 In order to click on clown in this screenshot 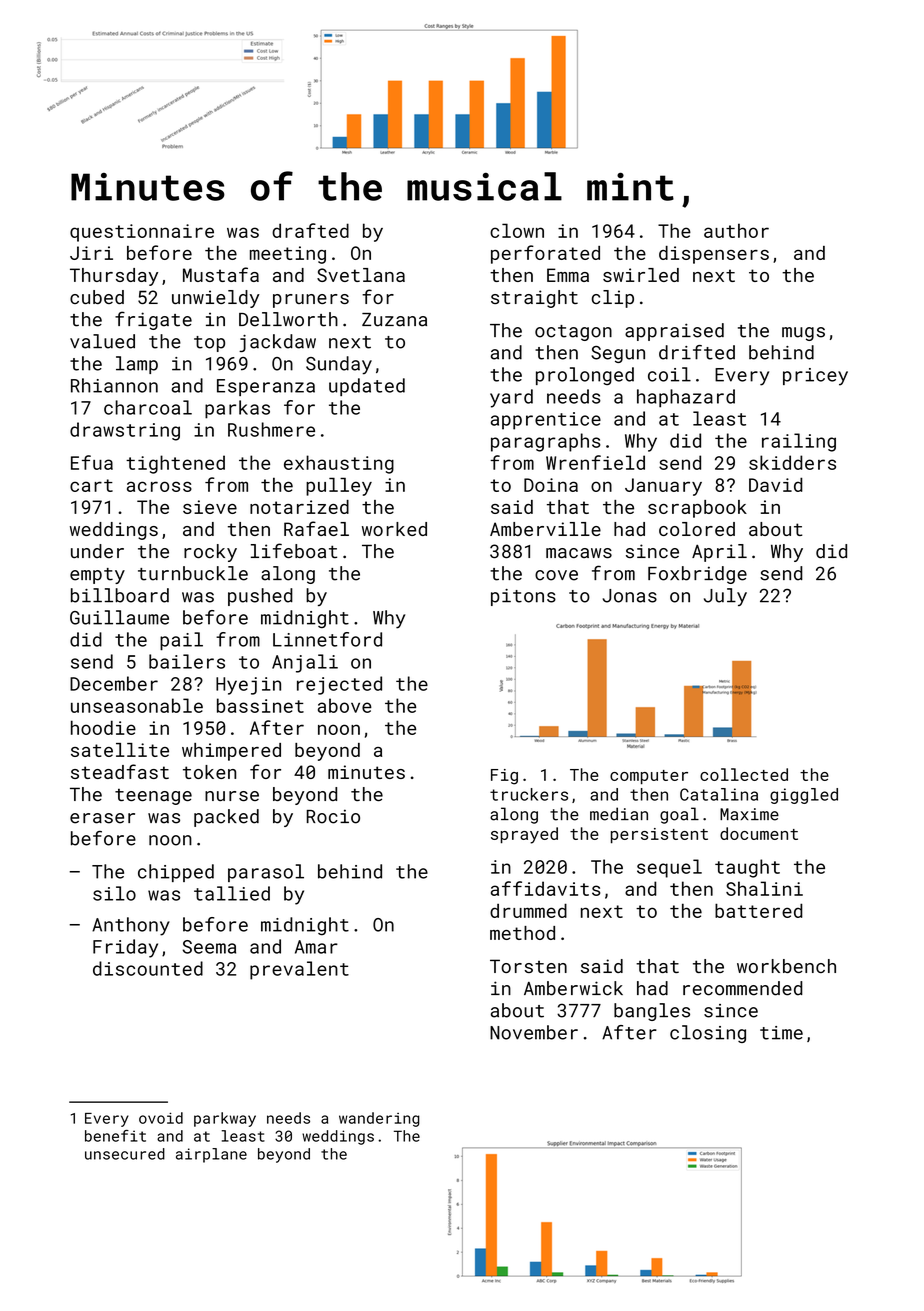, I will do `click(517, 230)`.
